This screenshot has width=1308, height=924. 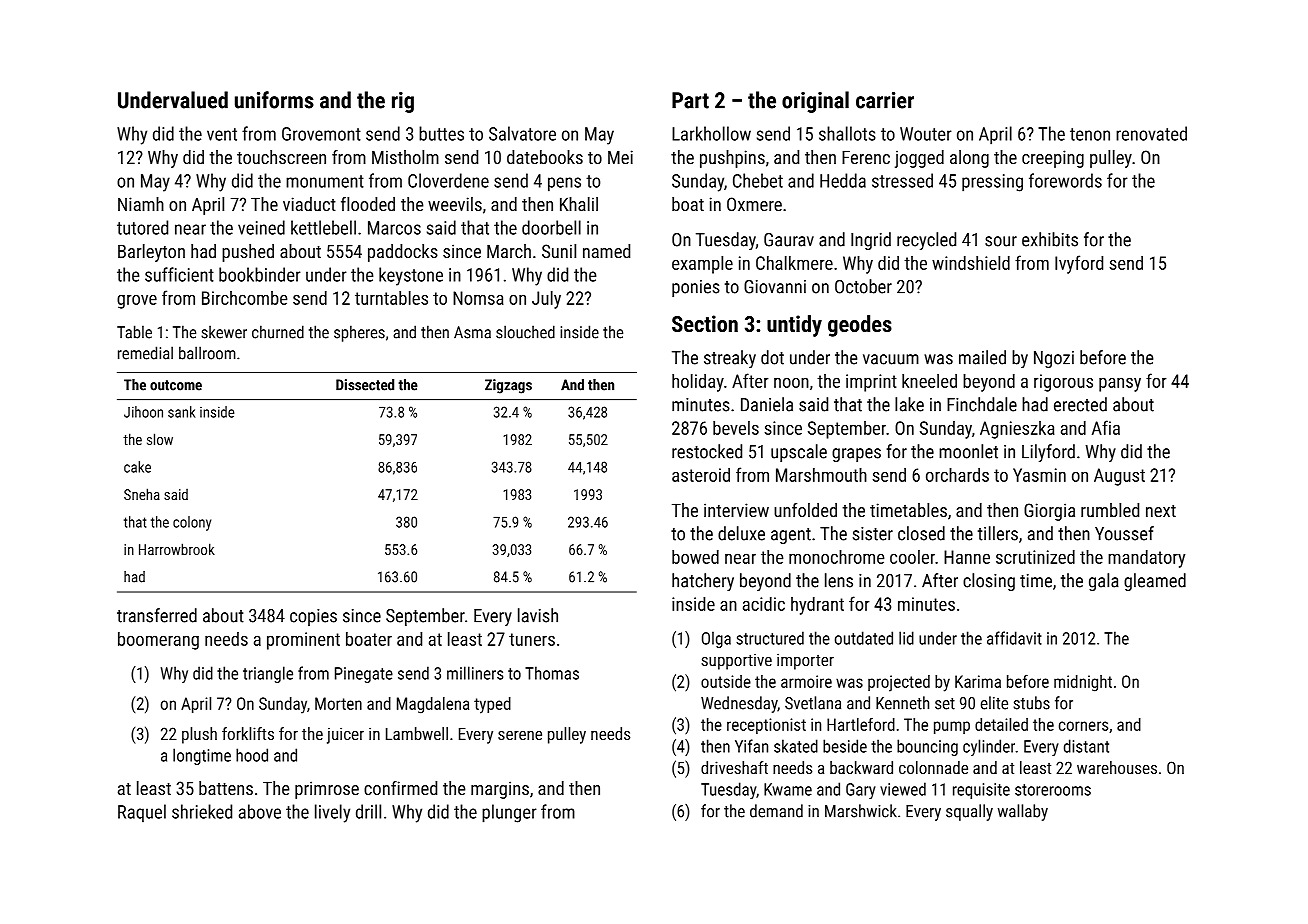 What do you see at coordinates (885, 100) in the screenshot?
I see `carrier` at bounding box center [885, 100].
